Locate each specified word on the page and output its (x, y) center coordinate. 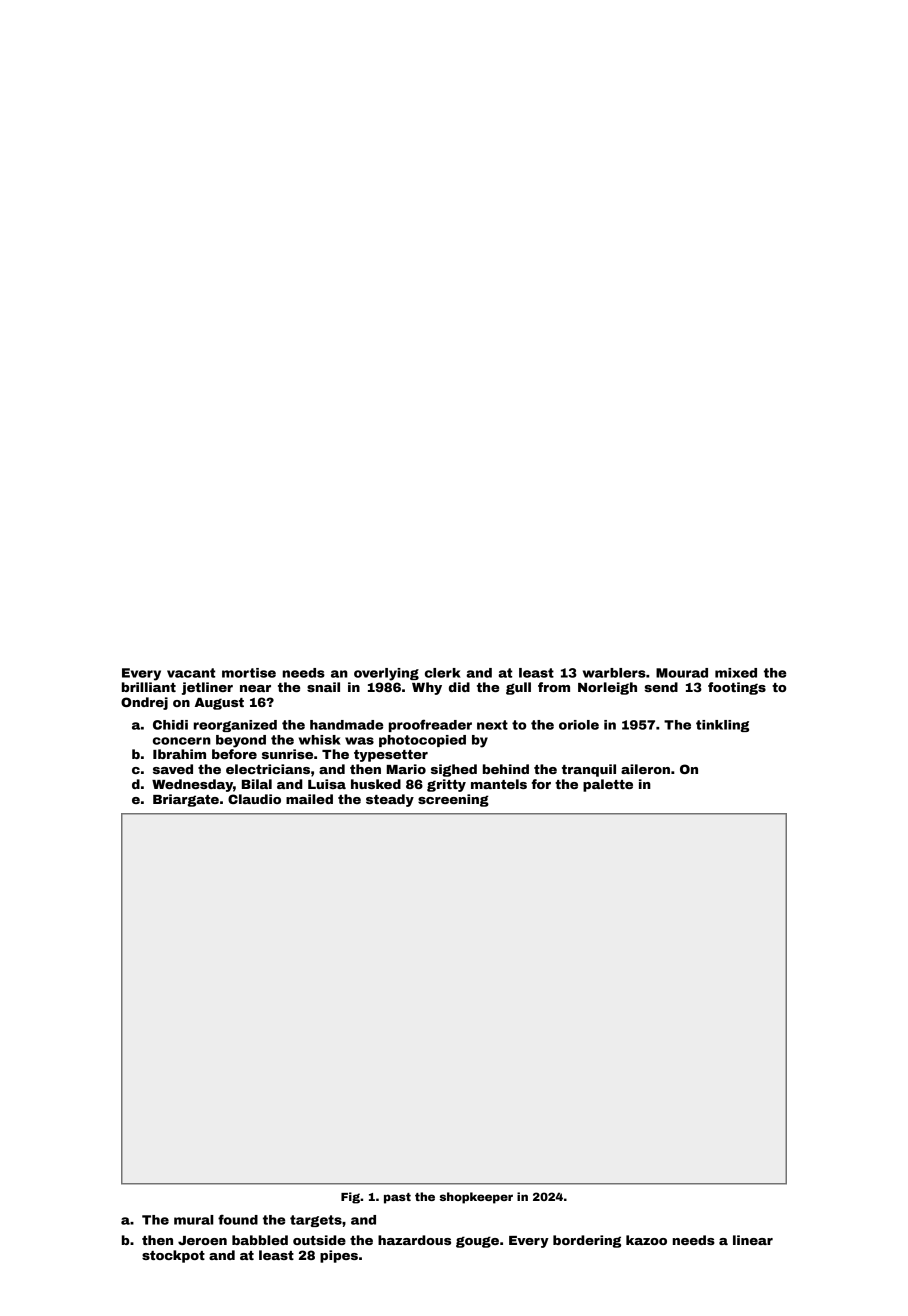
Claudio (254, 799)
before (234, 754)
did (459, 687)
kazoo (646, 1240)
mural (194, 1220)
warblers (614, 673)
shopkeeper (476, 1198)
